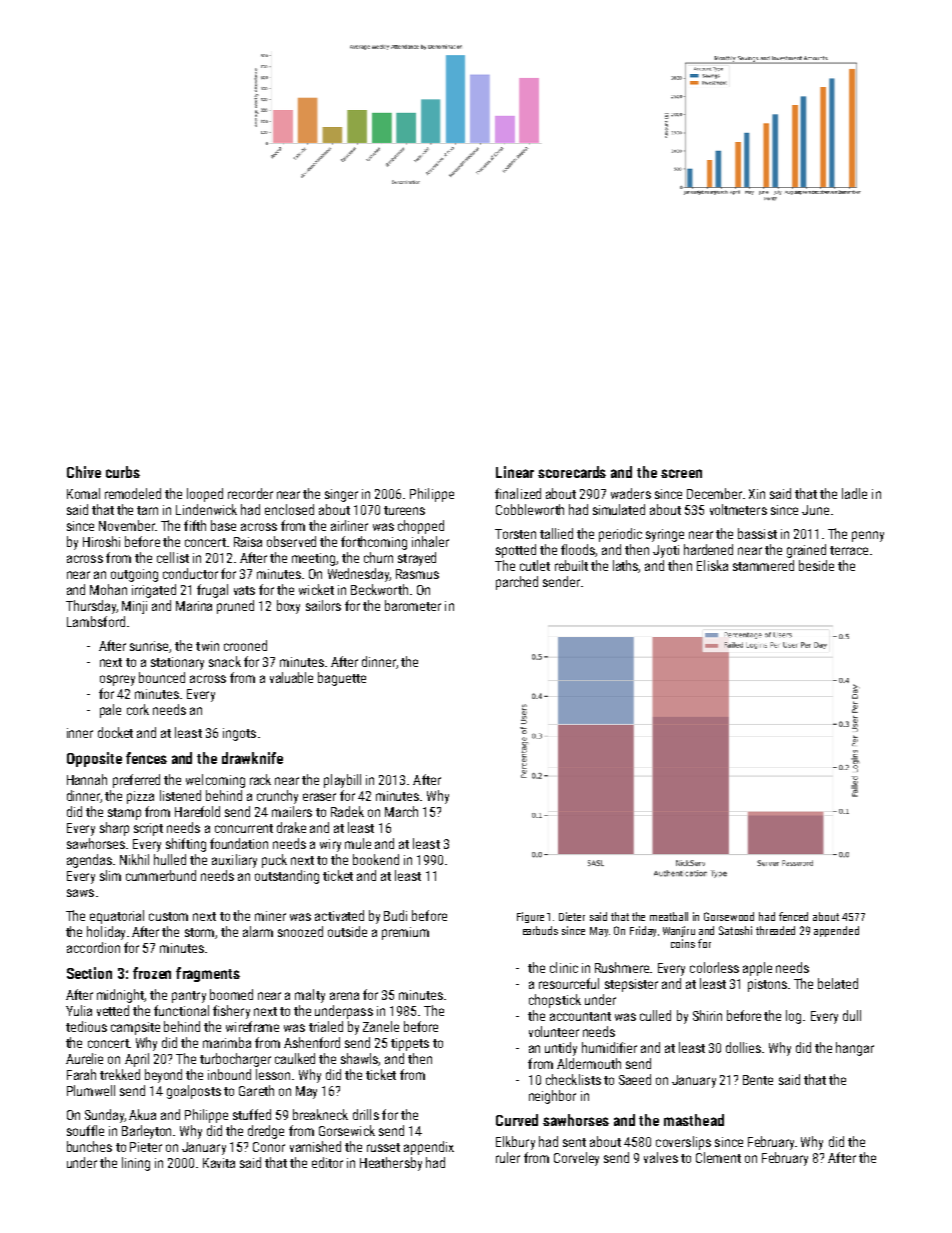 The image size is (952, 1233). What do you see at coordinates (194, 606) in the screenshot?
I see `Marina` at bounding box center [194, 606].
